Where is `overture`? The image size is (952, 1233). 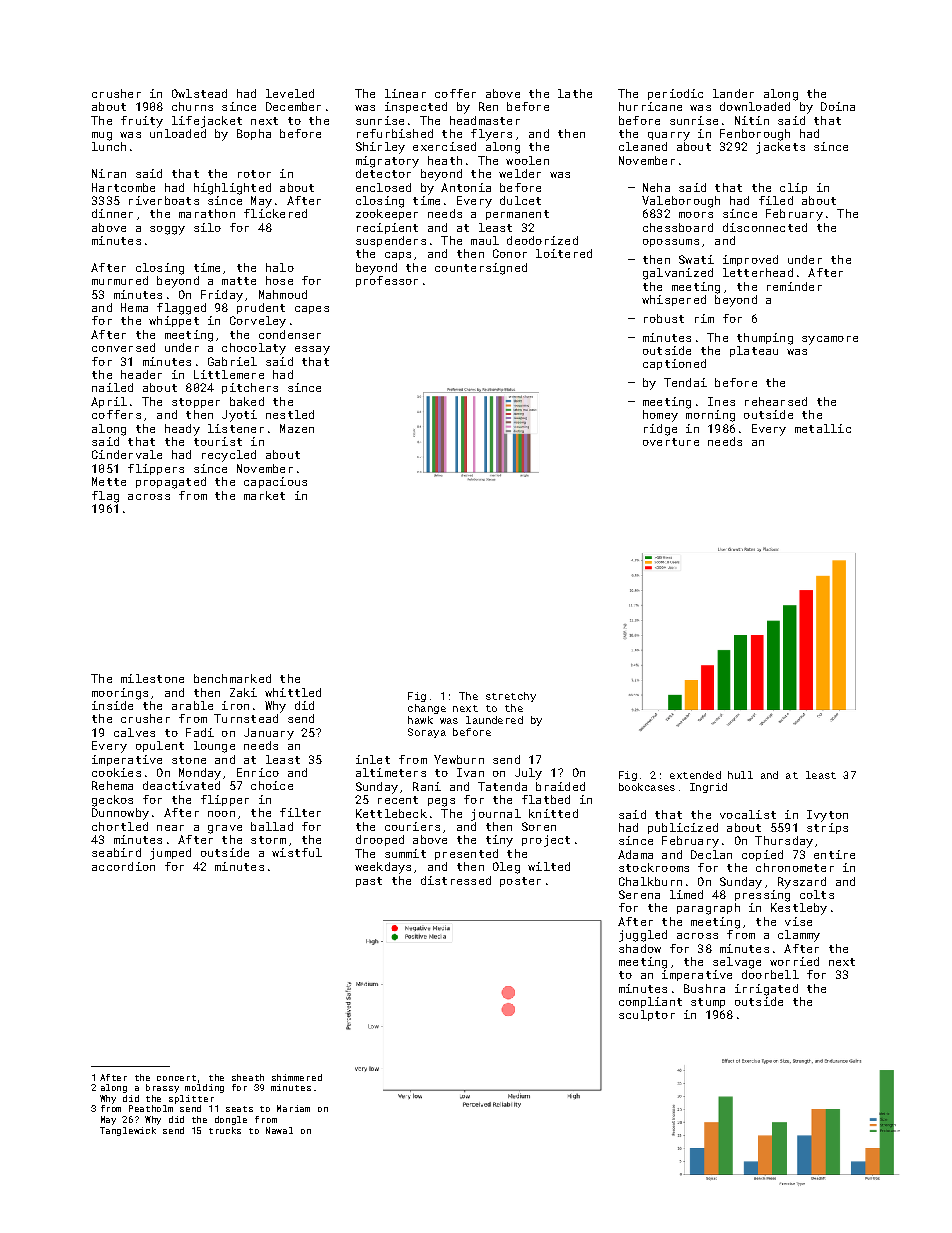 overture is located at coordinates (671, 442).
